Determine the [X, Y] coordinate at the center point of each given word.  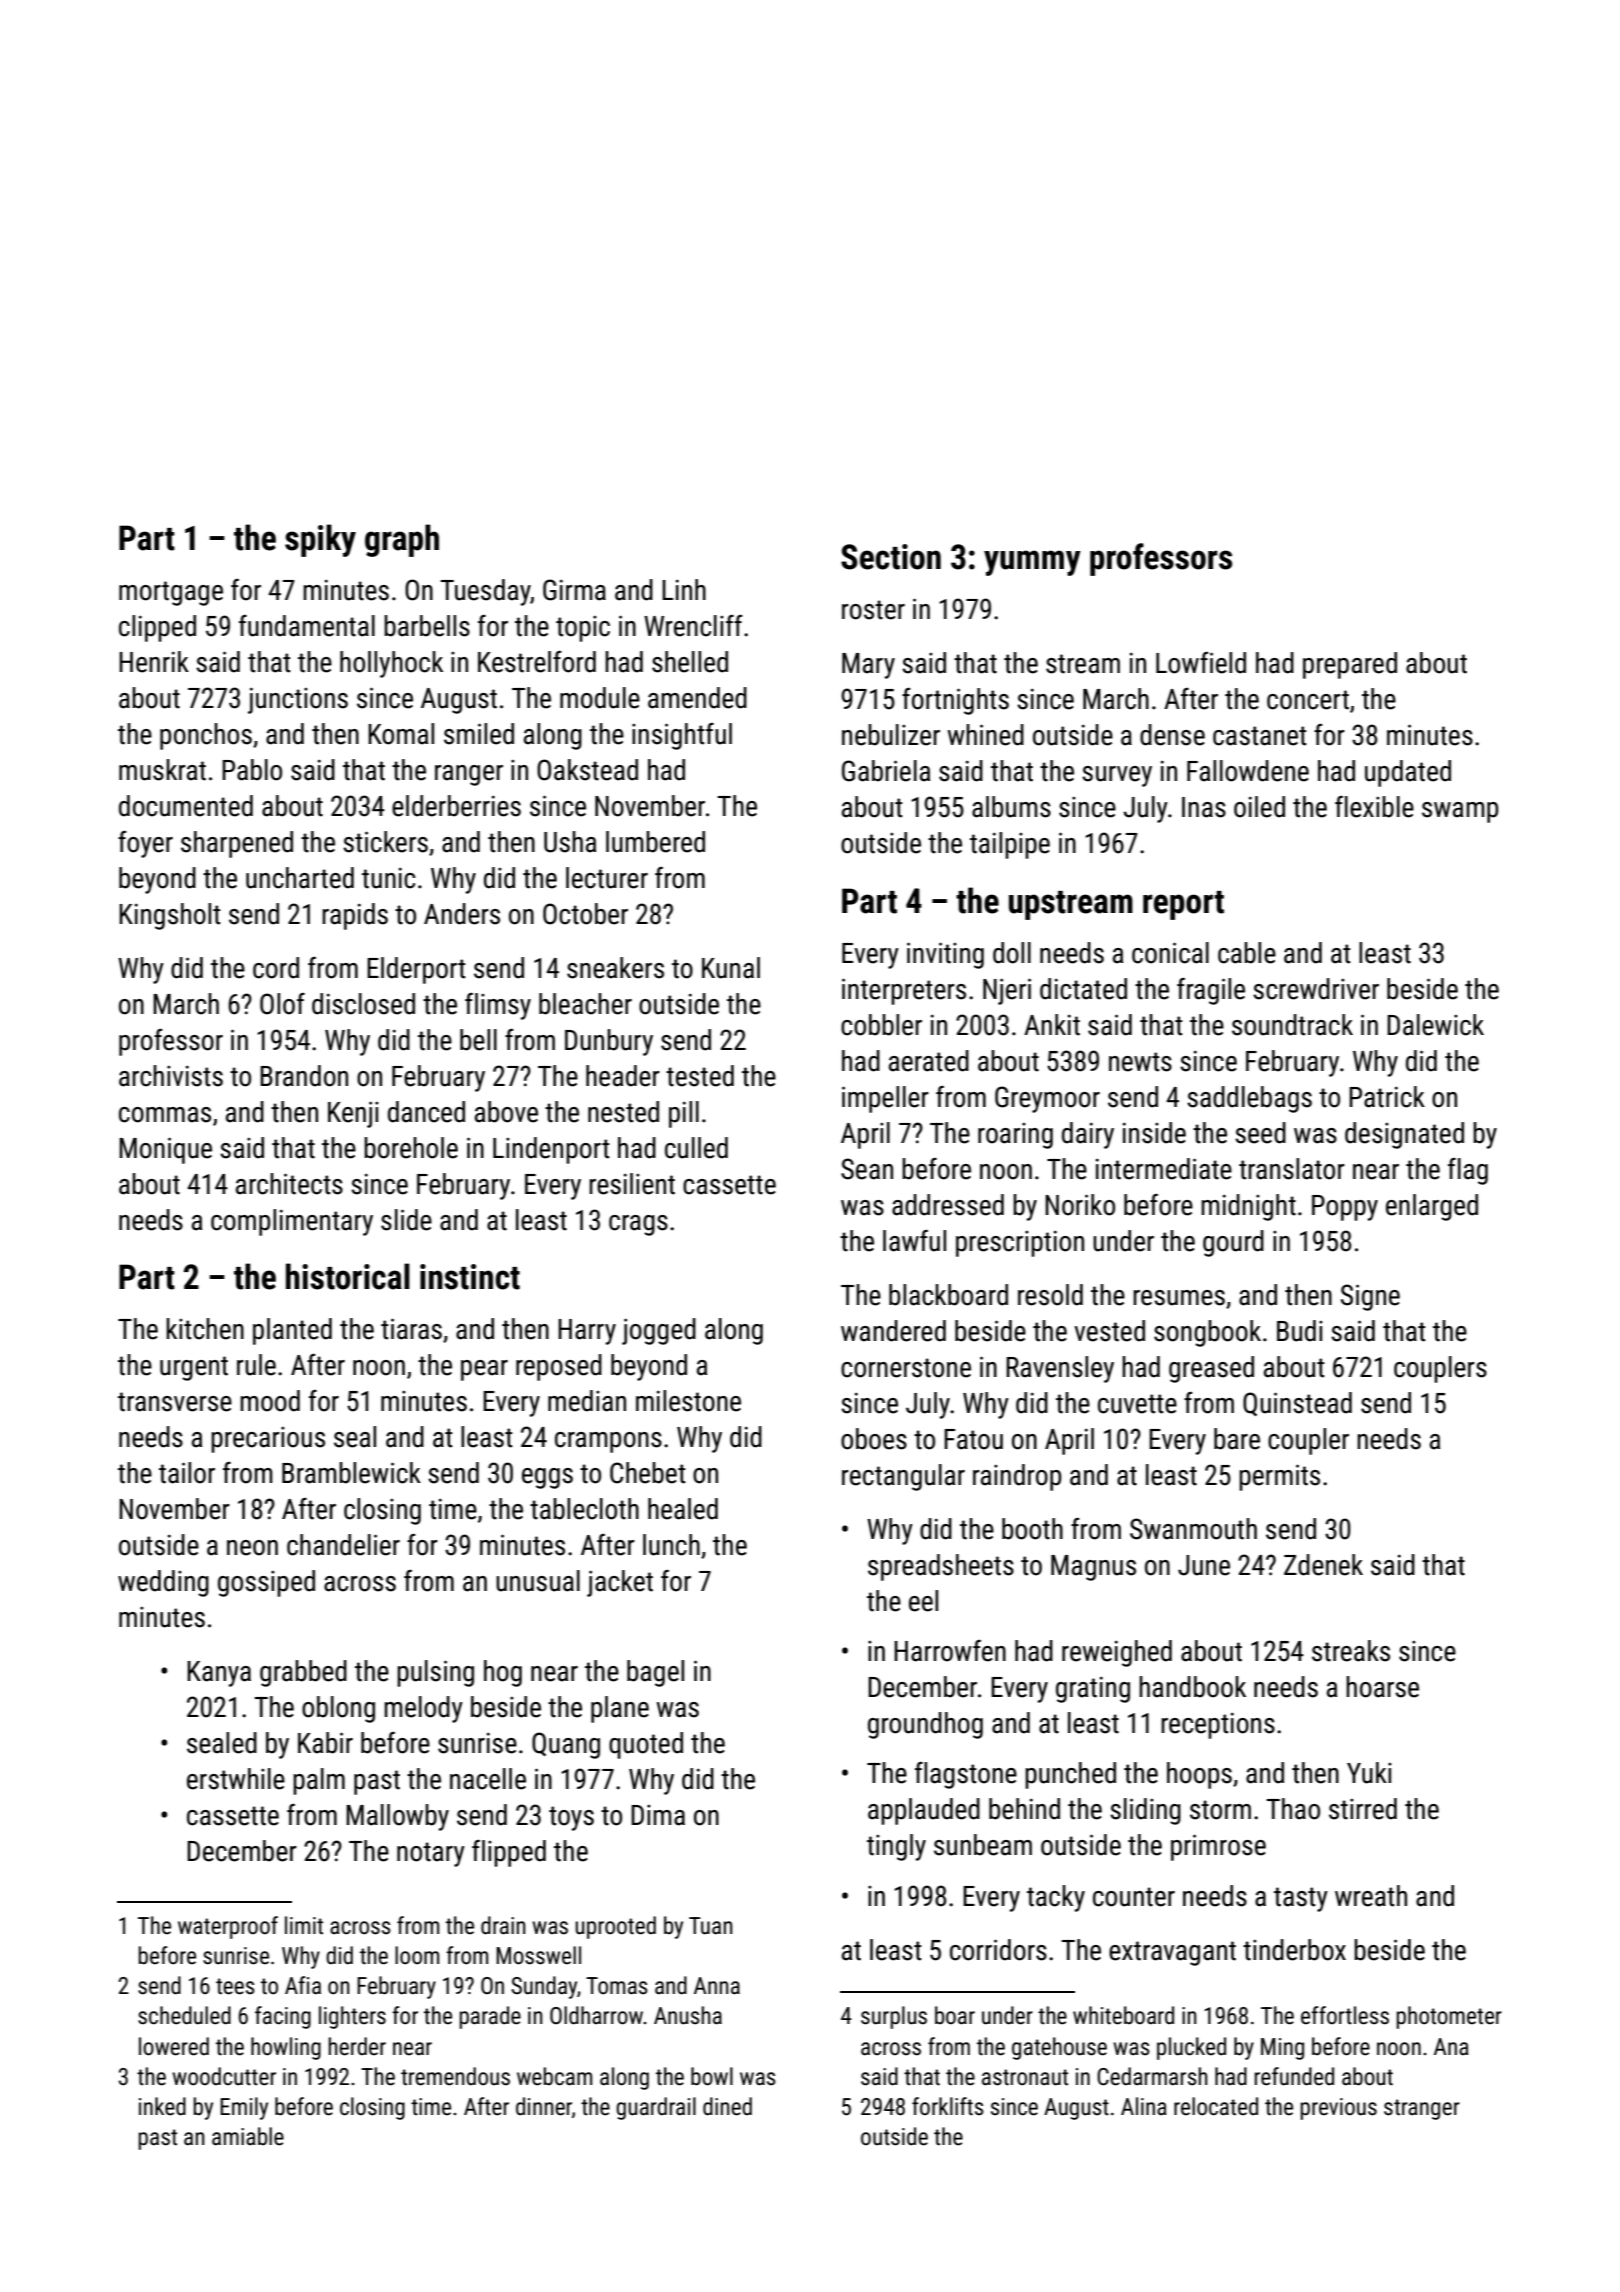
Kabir [325, 1743]
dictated [1083, 989]
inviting [945, 955]
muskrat [162, 770]
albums [1011, 807]
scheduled [184, 2015]
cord [276, 968]
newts [1140, 1062]
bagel [655, 1673]
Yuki [1369, 1773]
